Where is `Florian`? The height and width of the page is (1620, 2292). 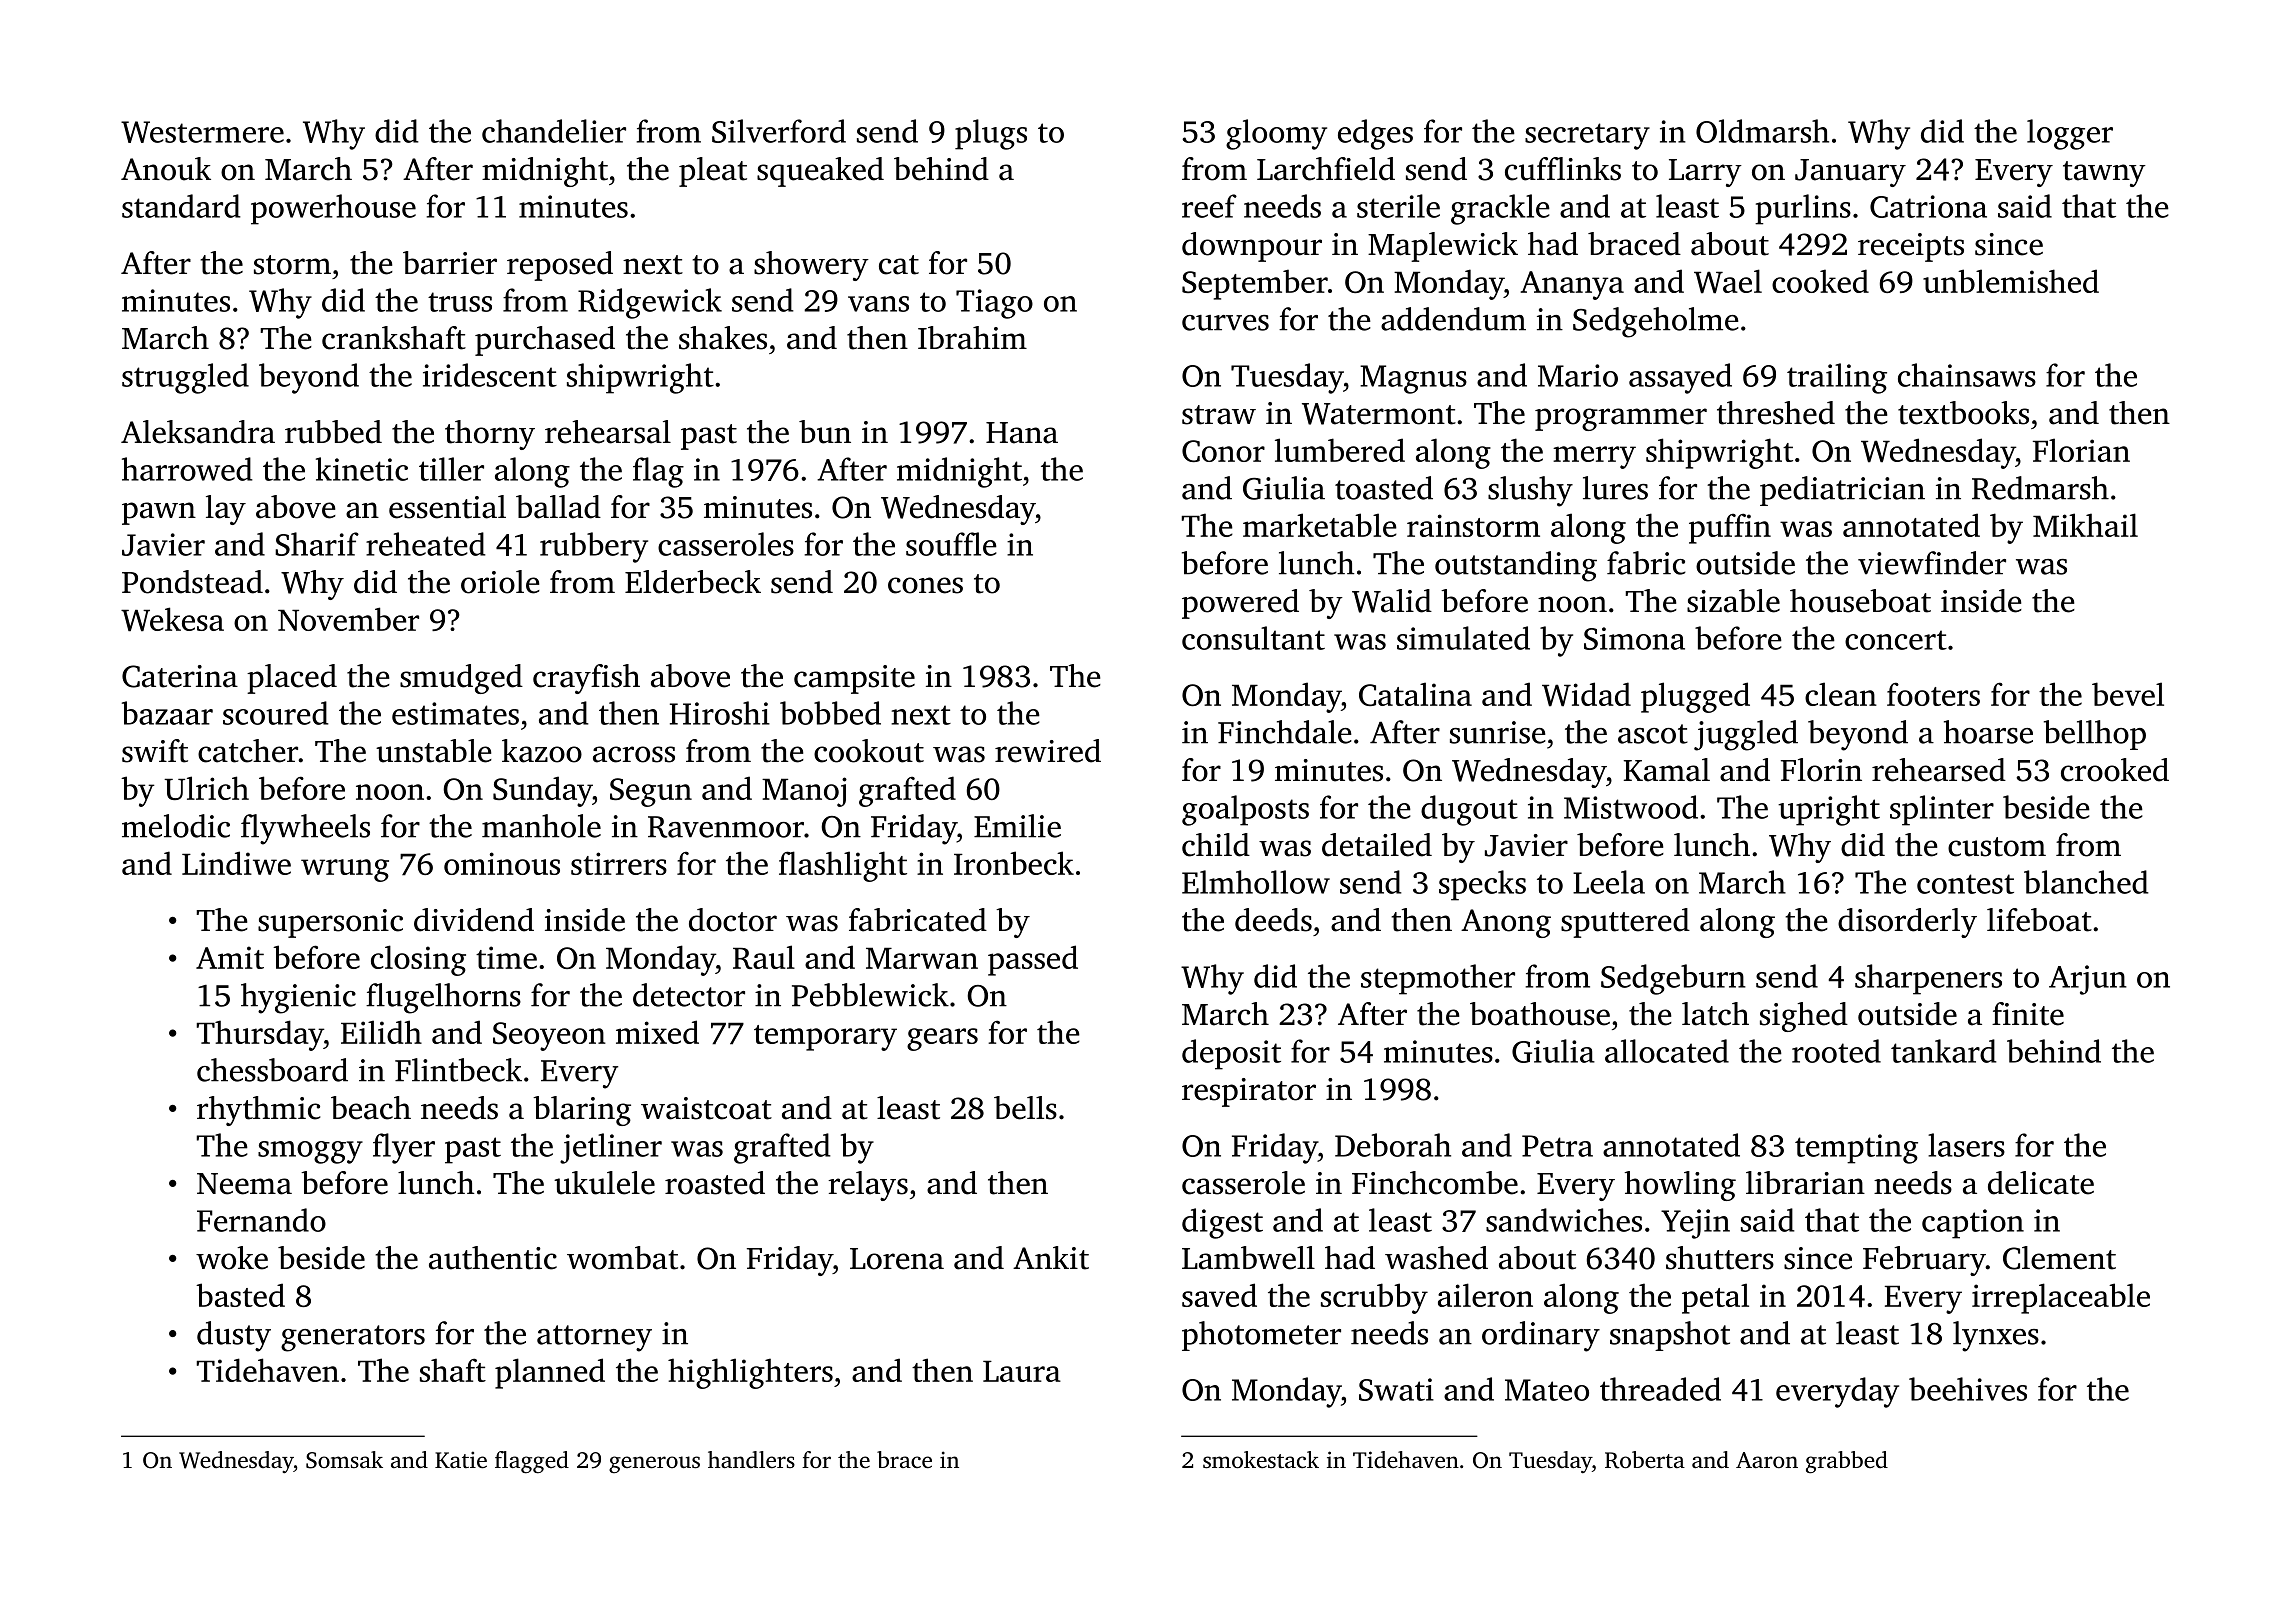
Florian is located at coordinates (2081, 450).
